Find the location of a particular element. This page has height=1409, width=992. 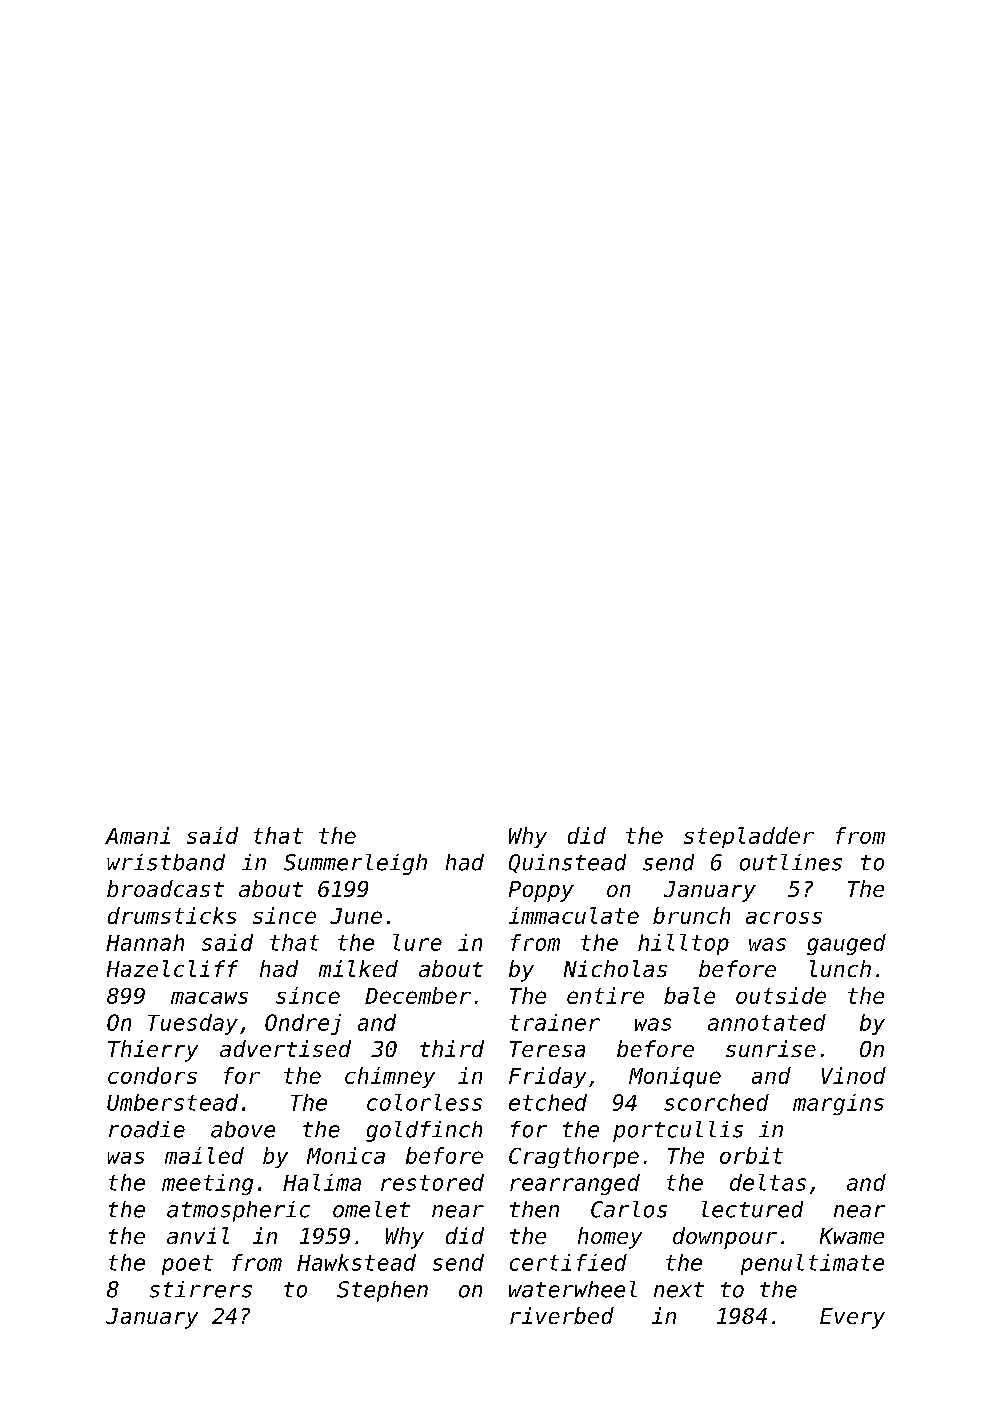

Poppy is located at coordinates (541, 891).
